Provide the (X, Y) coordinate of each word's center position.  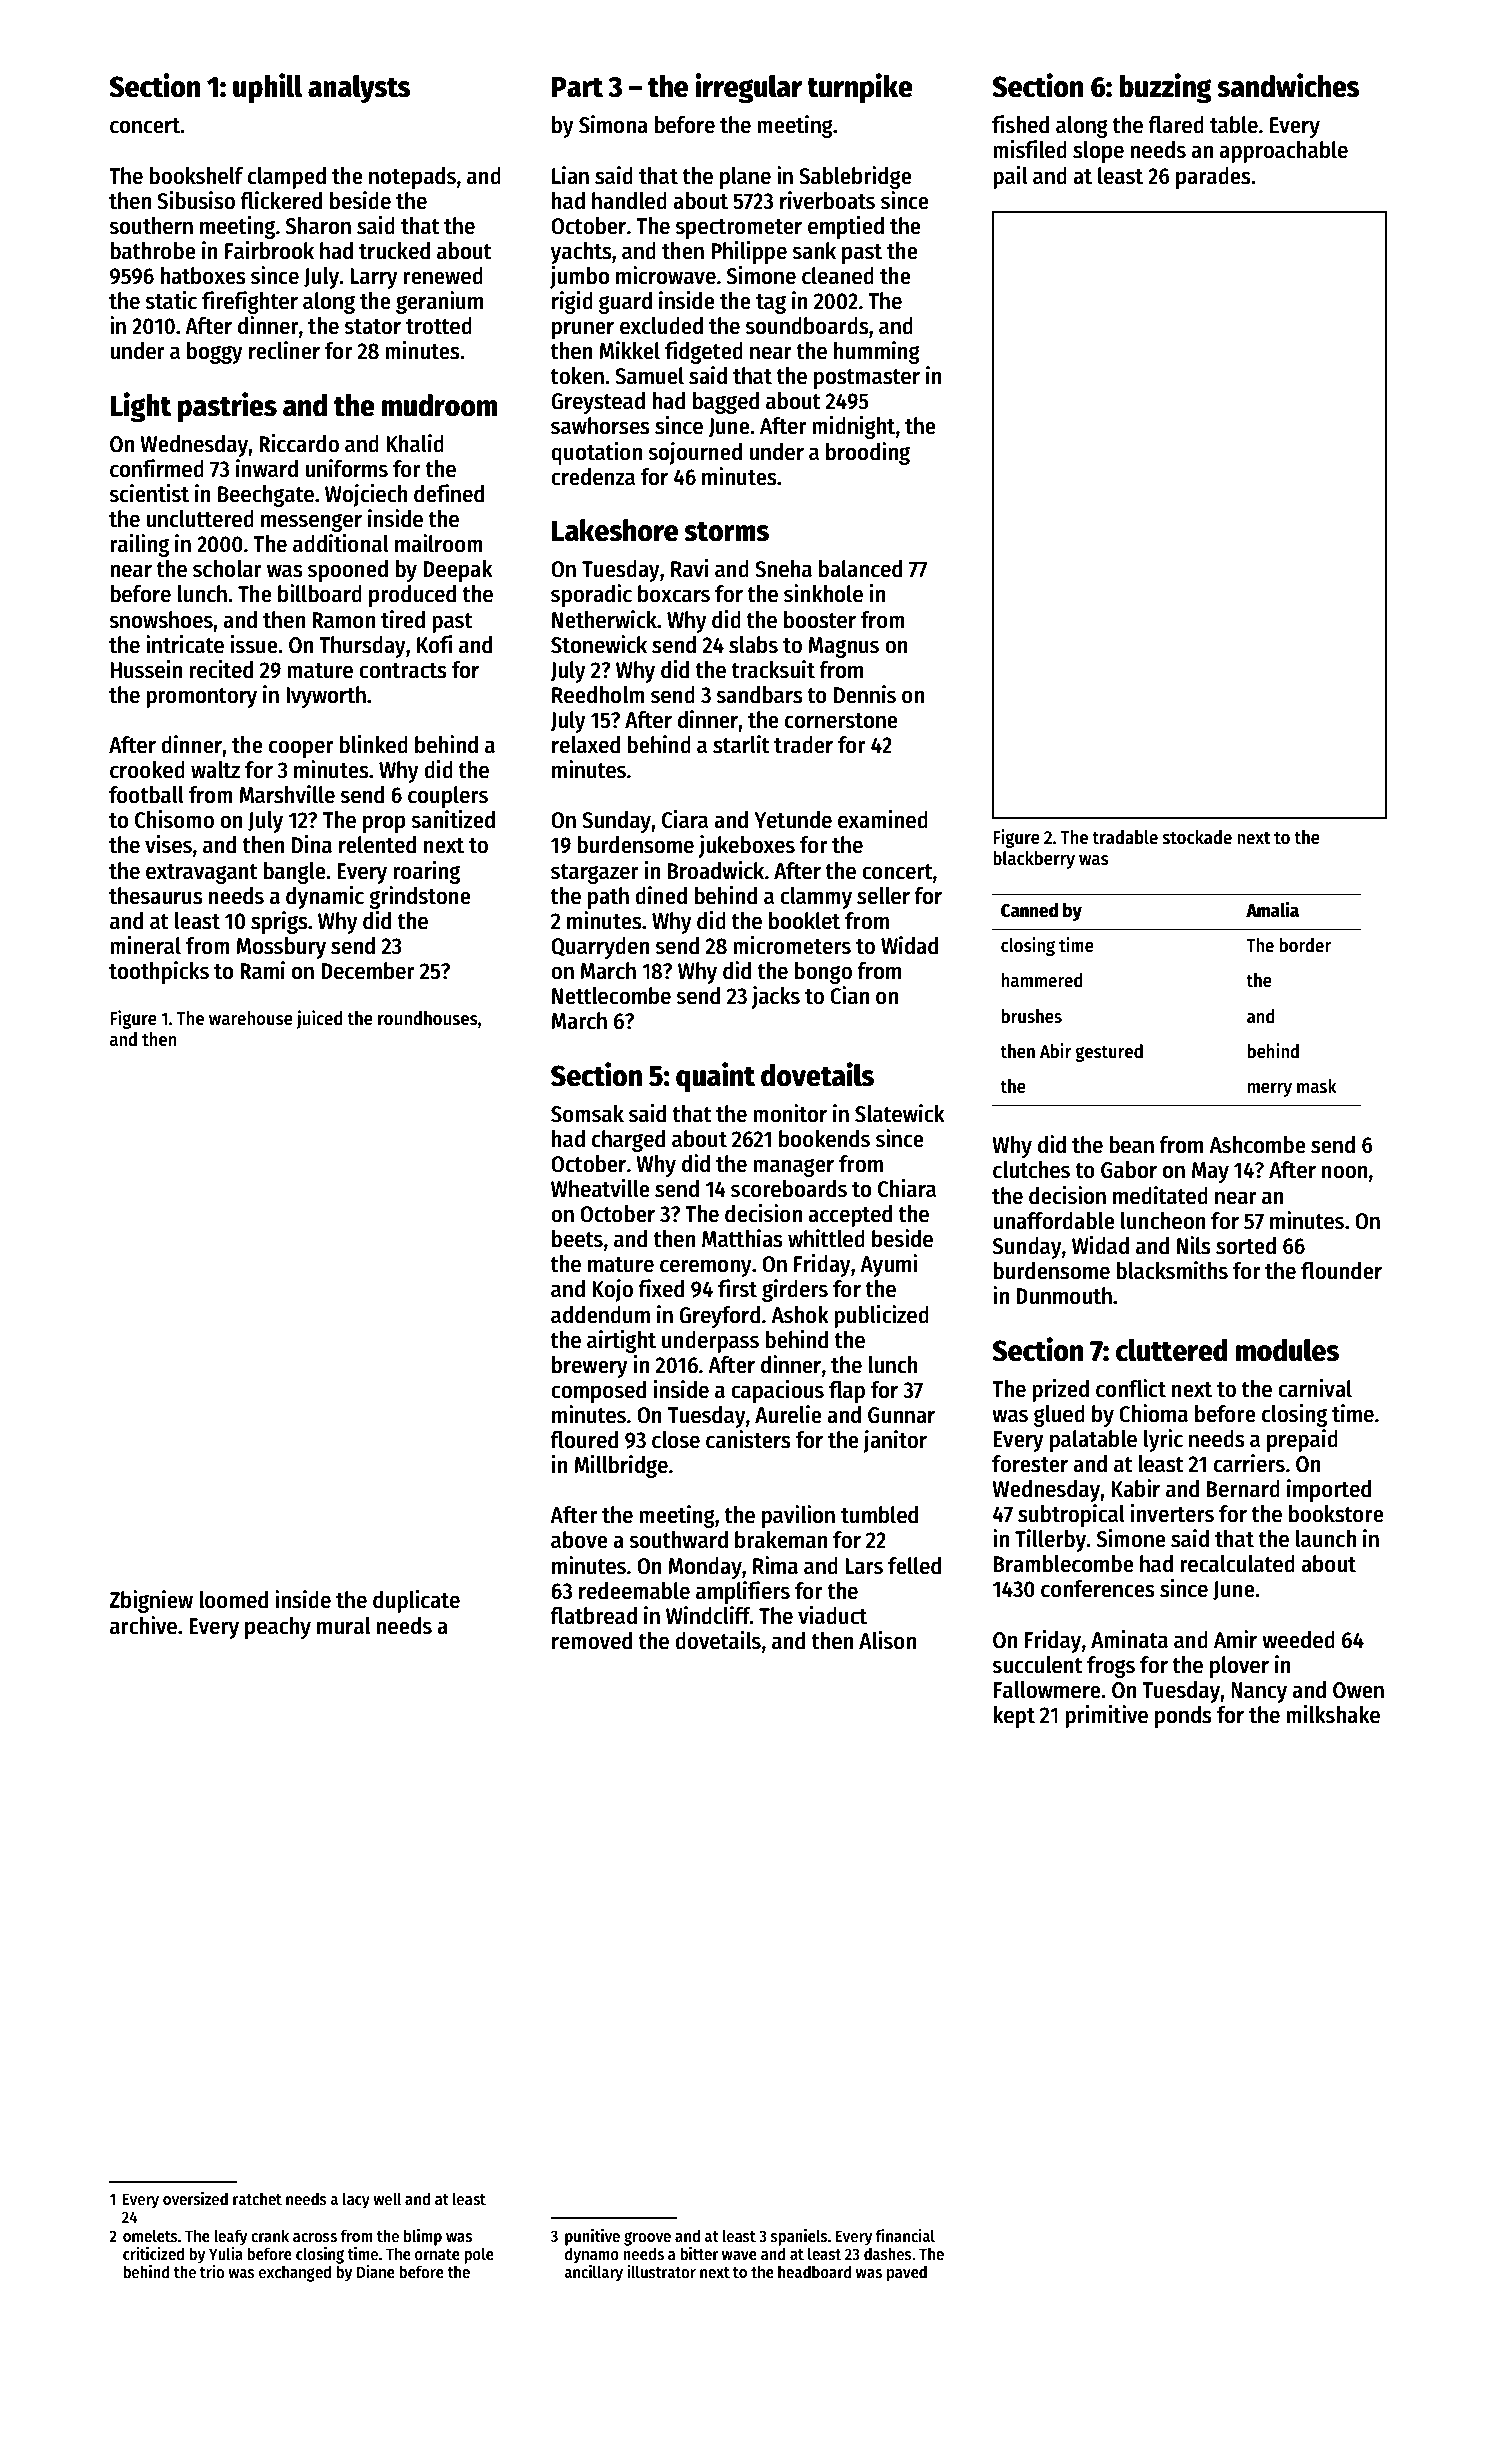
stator (372, 327)
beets (577, 1239)
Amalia (1272, 910)
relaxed (586, 745)
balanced (860, 569)
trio (212, 2272)
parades (1213, 178)
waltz (215, 770)
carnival (1315, 1388)
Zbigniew (151, 1601)
